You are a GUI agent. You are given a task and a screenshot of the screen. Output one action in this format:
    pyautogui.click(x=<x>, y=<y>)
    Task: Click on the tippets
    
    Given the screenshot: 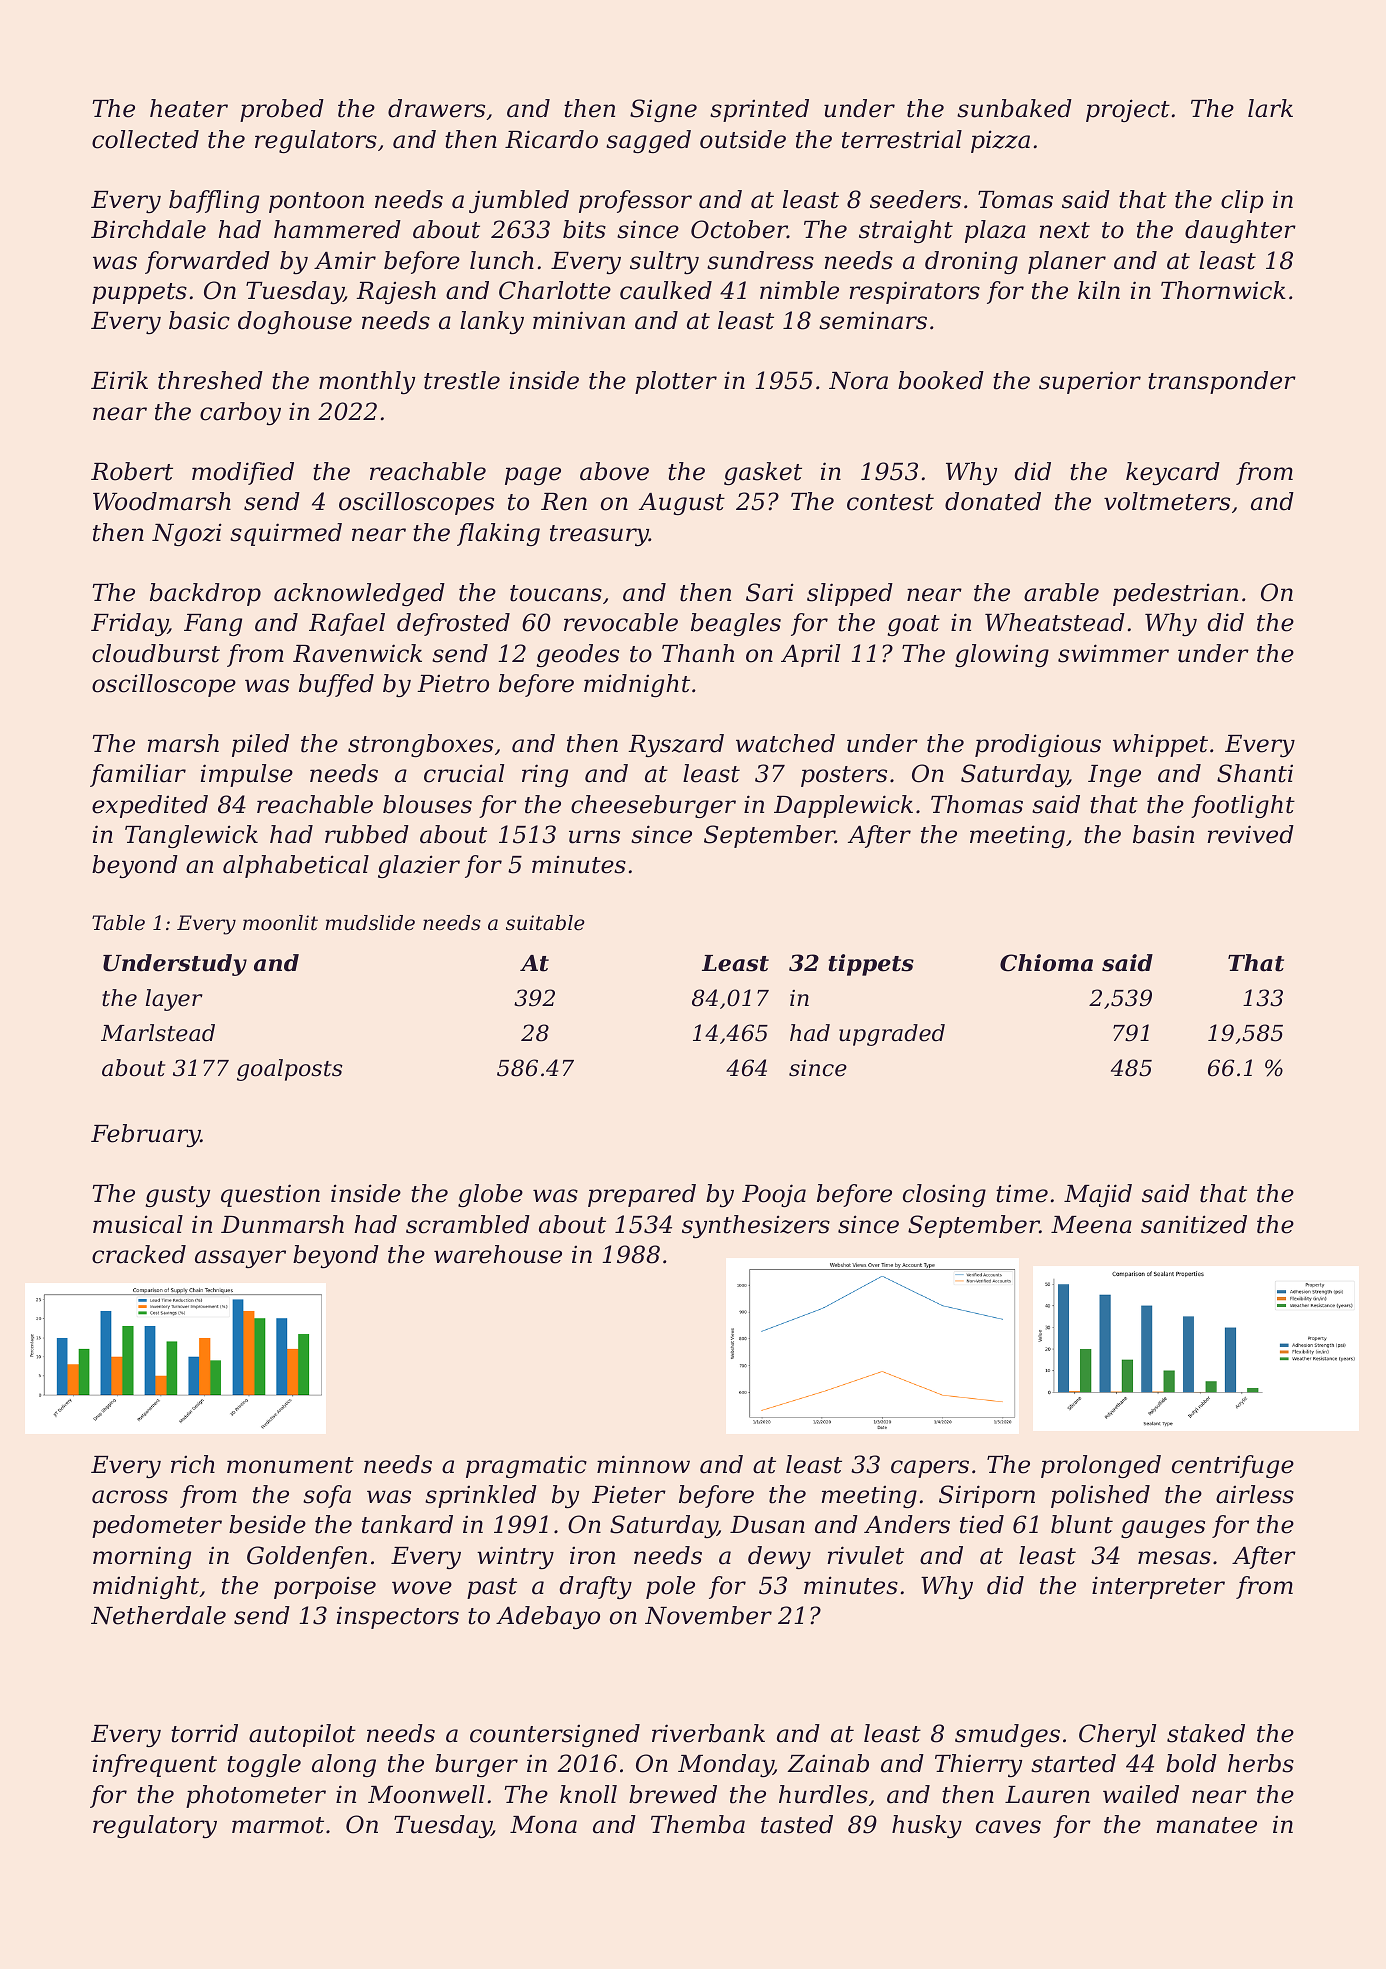 What is the action you would take?
    pyautogui.click(x=871, y=965)
